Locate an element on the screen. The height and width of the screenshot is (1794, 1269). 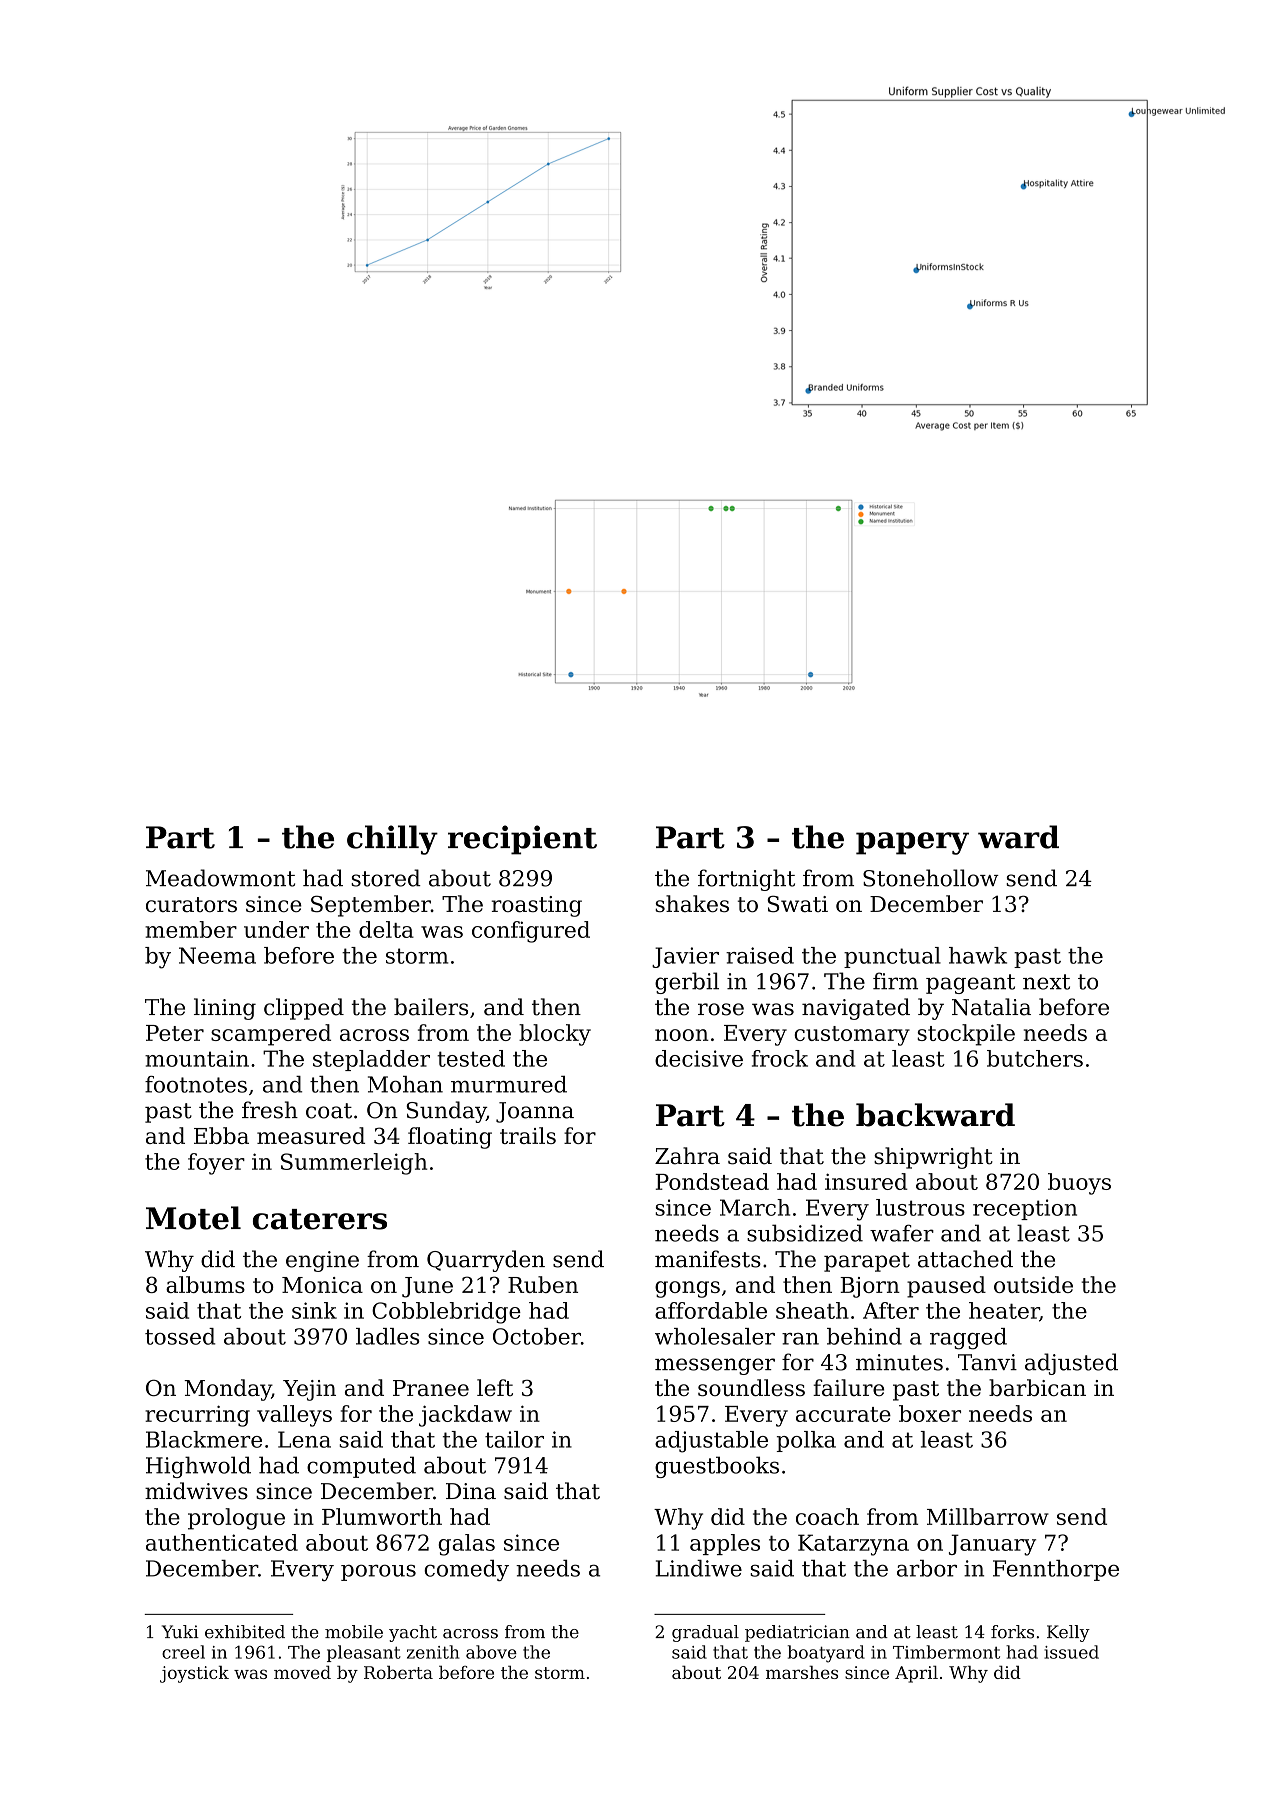
papery is located at coordinates (912, 843).
